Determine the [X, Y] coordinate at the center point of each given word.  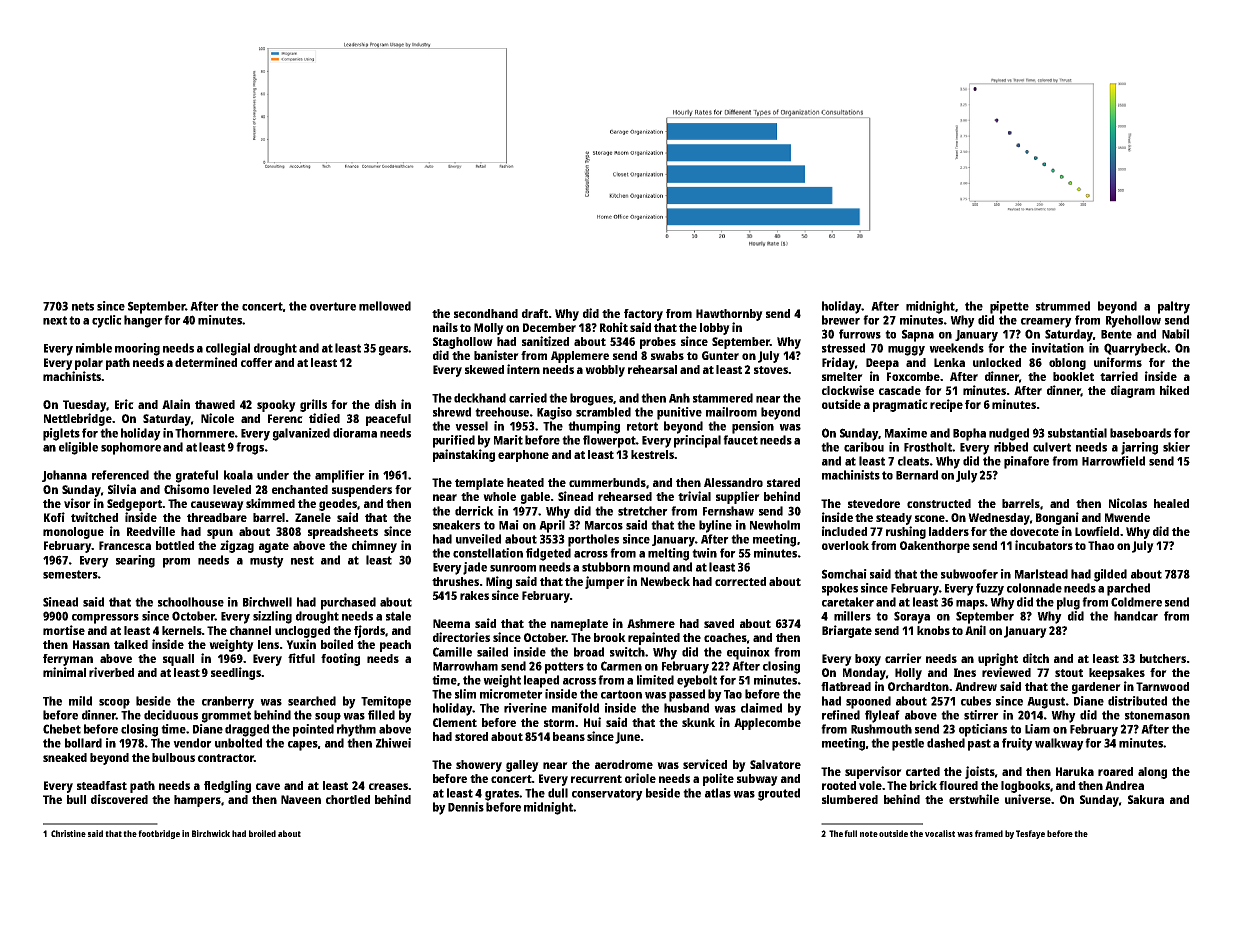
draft [535, 313]
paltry [1174, 307]
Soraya [912, 617]
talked [131, 644]
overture [333, 306]
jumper [605, 582]
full [850, 833]
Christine [68, 833]
